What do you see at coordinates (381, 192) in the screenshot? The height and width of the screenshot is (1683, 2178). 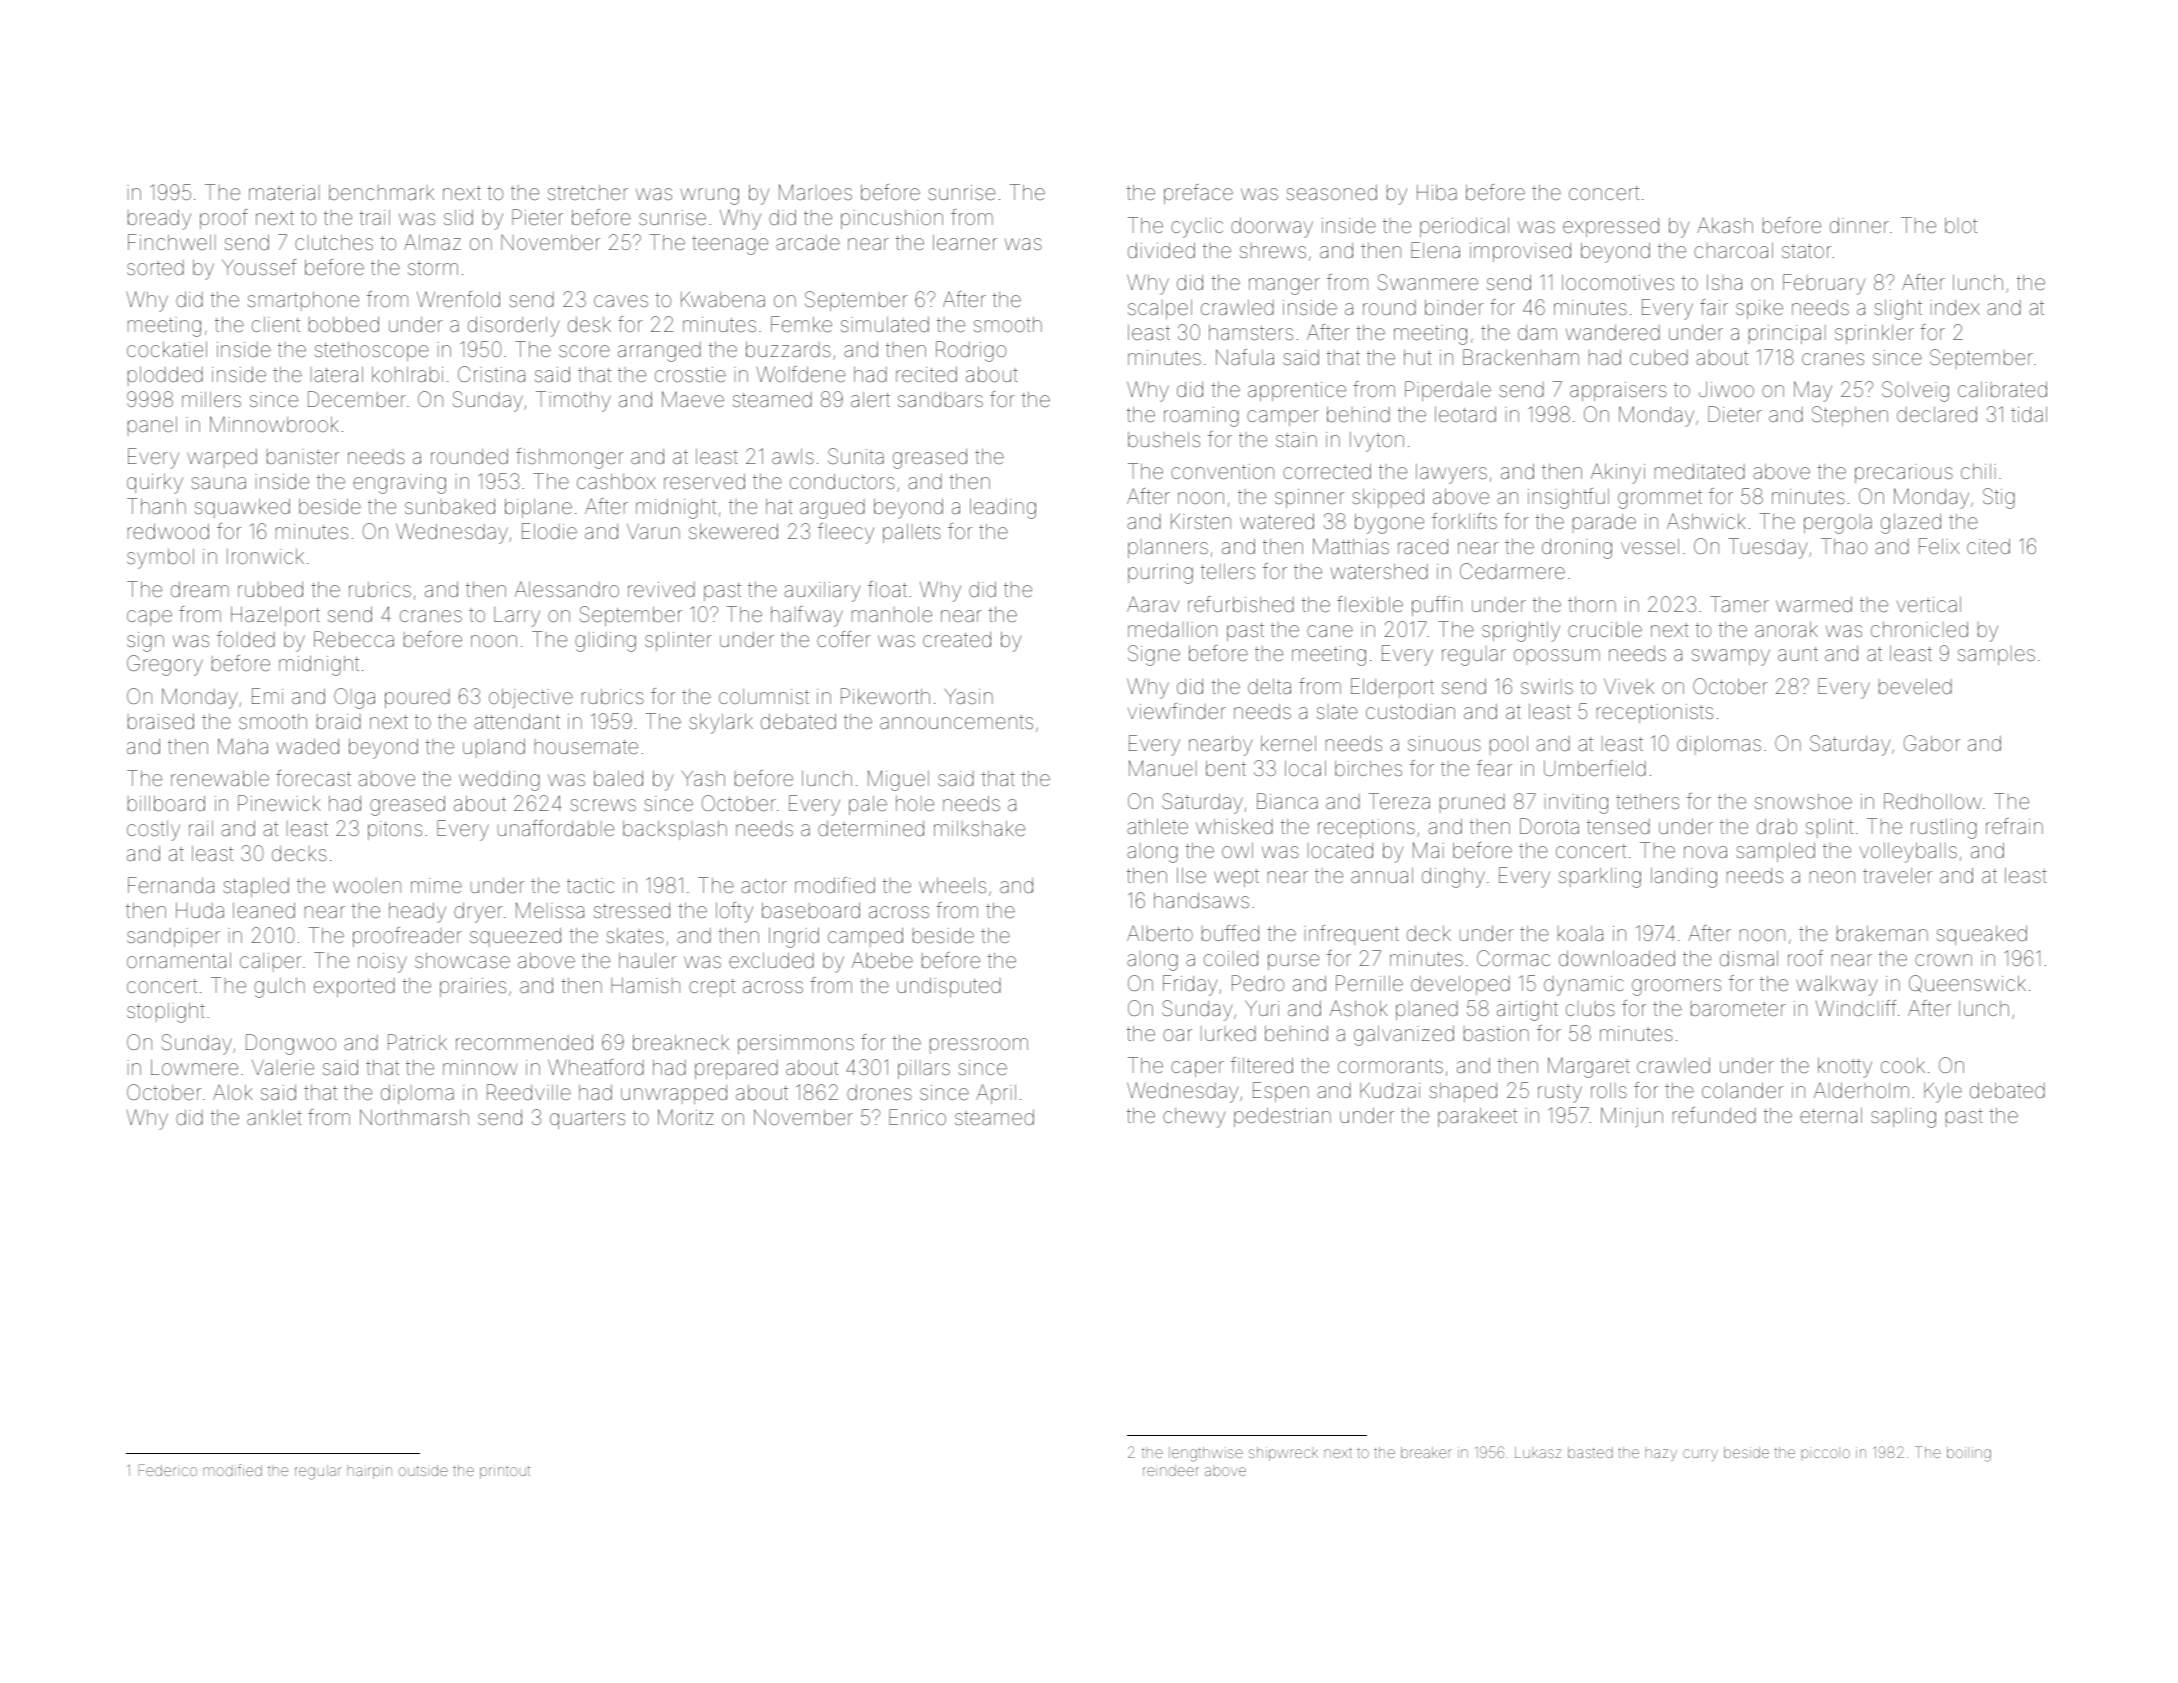 I see `benchmark` at bounding box center [381, 192].
